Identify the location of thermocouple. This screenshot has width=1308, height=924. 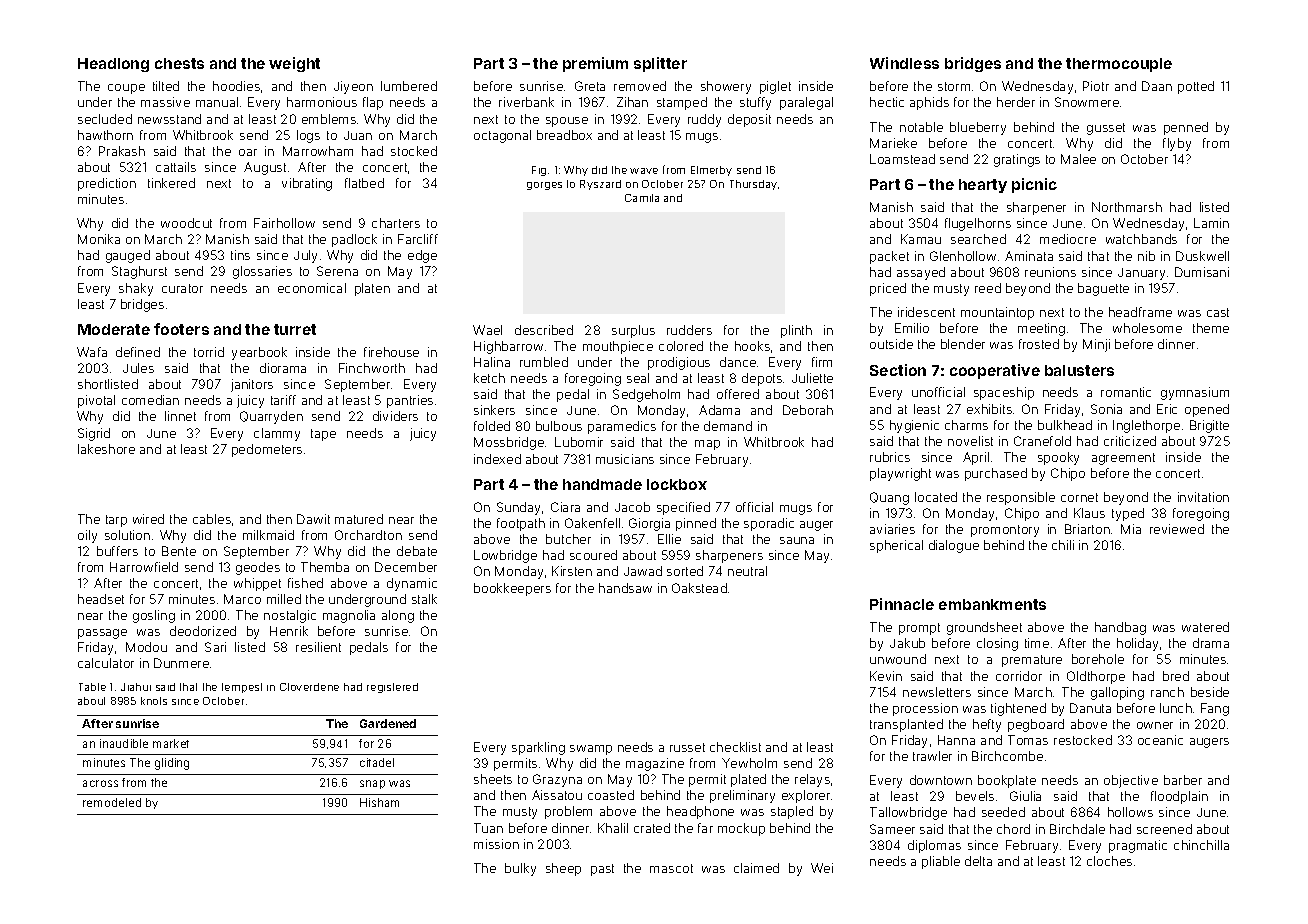
(1119, 65).
